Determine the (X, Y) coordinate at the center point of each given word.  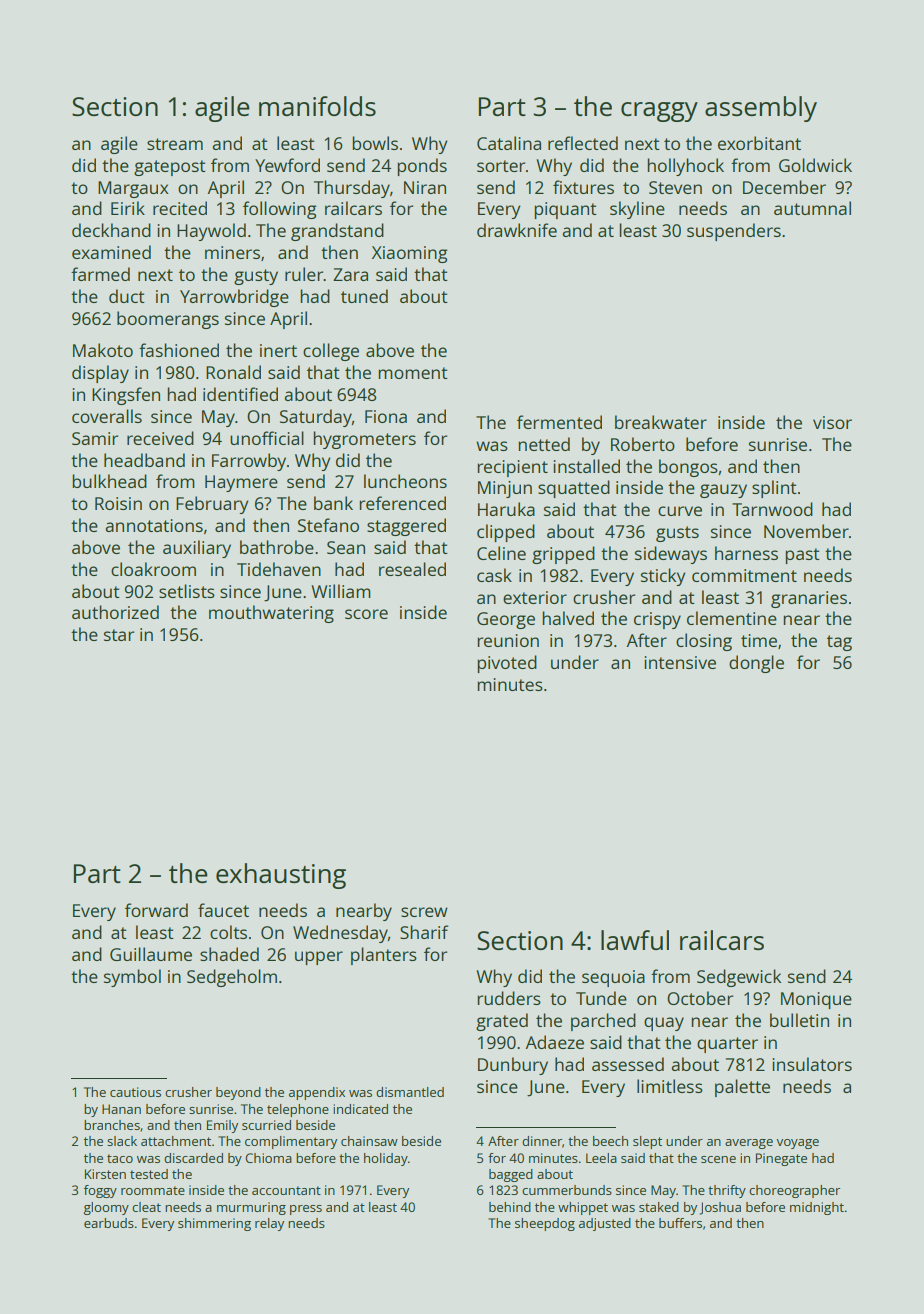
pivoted (507, 664)
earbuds (109, 1223)
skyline (637, 210)
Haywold (211, 232)
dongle (756, 664)
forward (156, 910)
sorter (501, 166)
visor (832, 422)
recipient (512, 468)
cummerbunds (567, 1190)
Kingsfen (126, 396)
